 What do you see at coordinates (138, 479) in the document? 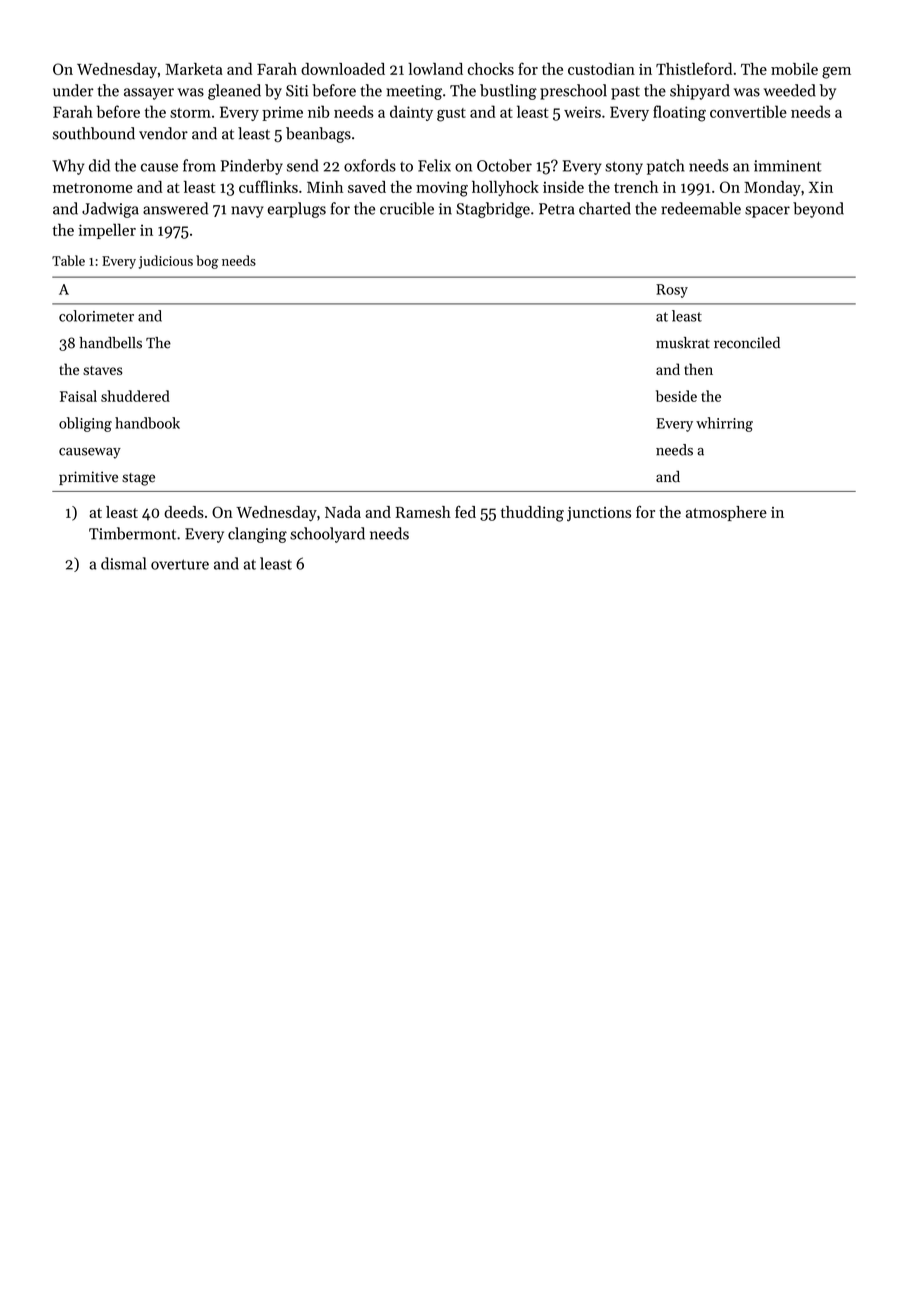
I see `stage` at bounding box center [138, 479].
